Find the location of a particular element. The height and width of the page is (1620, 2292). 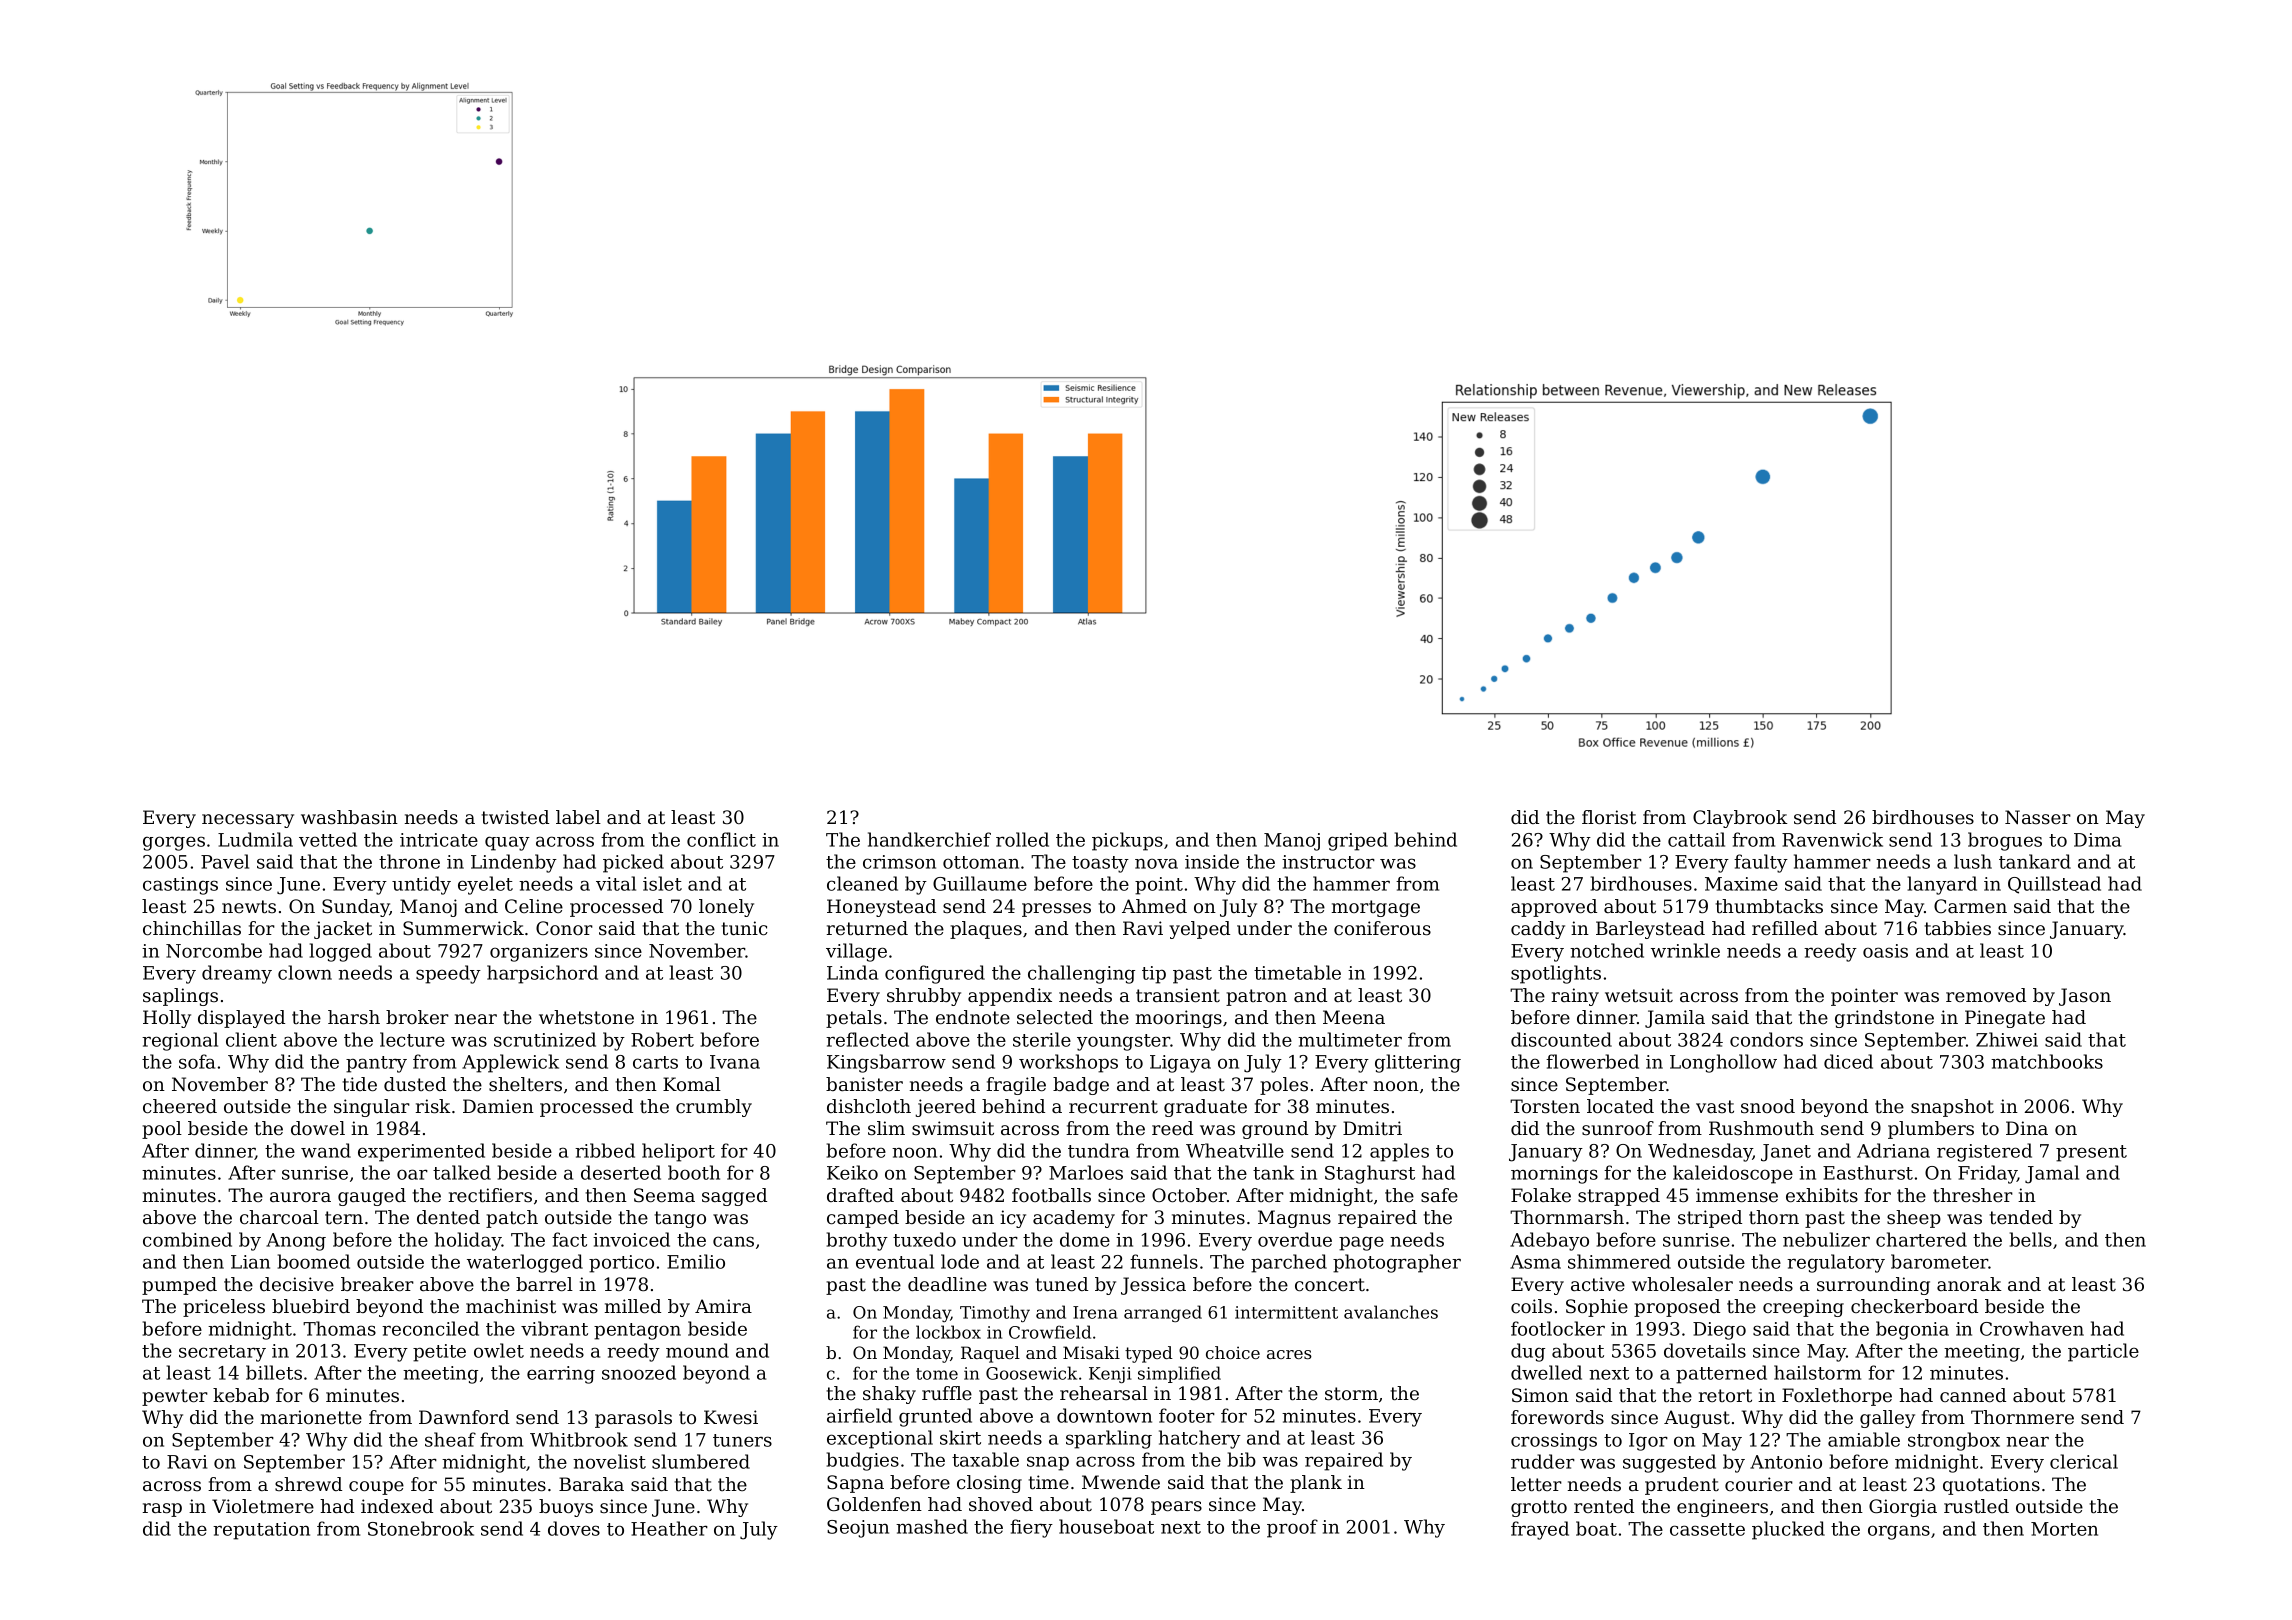

coupe is located at coordinates (376, 1488).
